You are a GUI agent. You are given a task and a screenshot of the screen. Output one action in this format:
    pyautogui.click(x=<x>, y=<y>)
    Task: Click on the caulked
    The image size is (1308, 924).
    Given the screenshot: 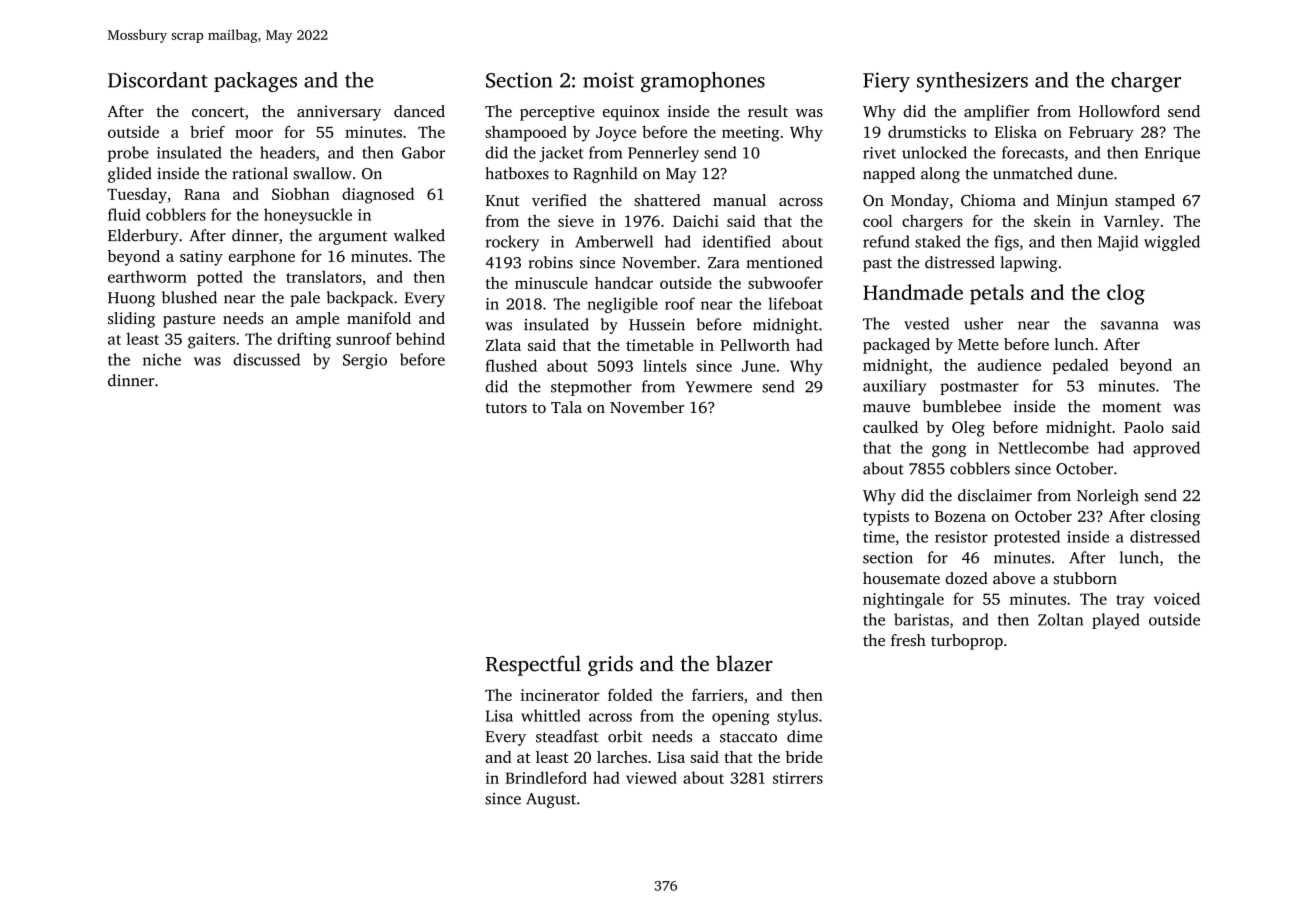 What is the action you would take?
    pyautogui.click(x=890, y=427)
